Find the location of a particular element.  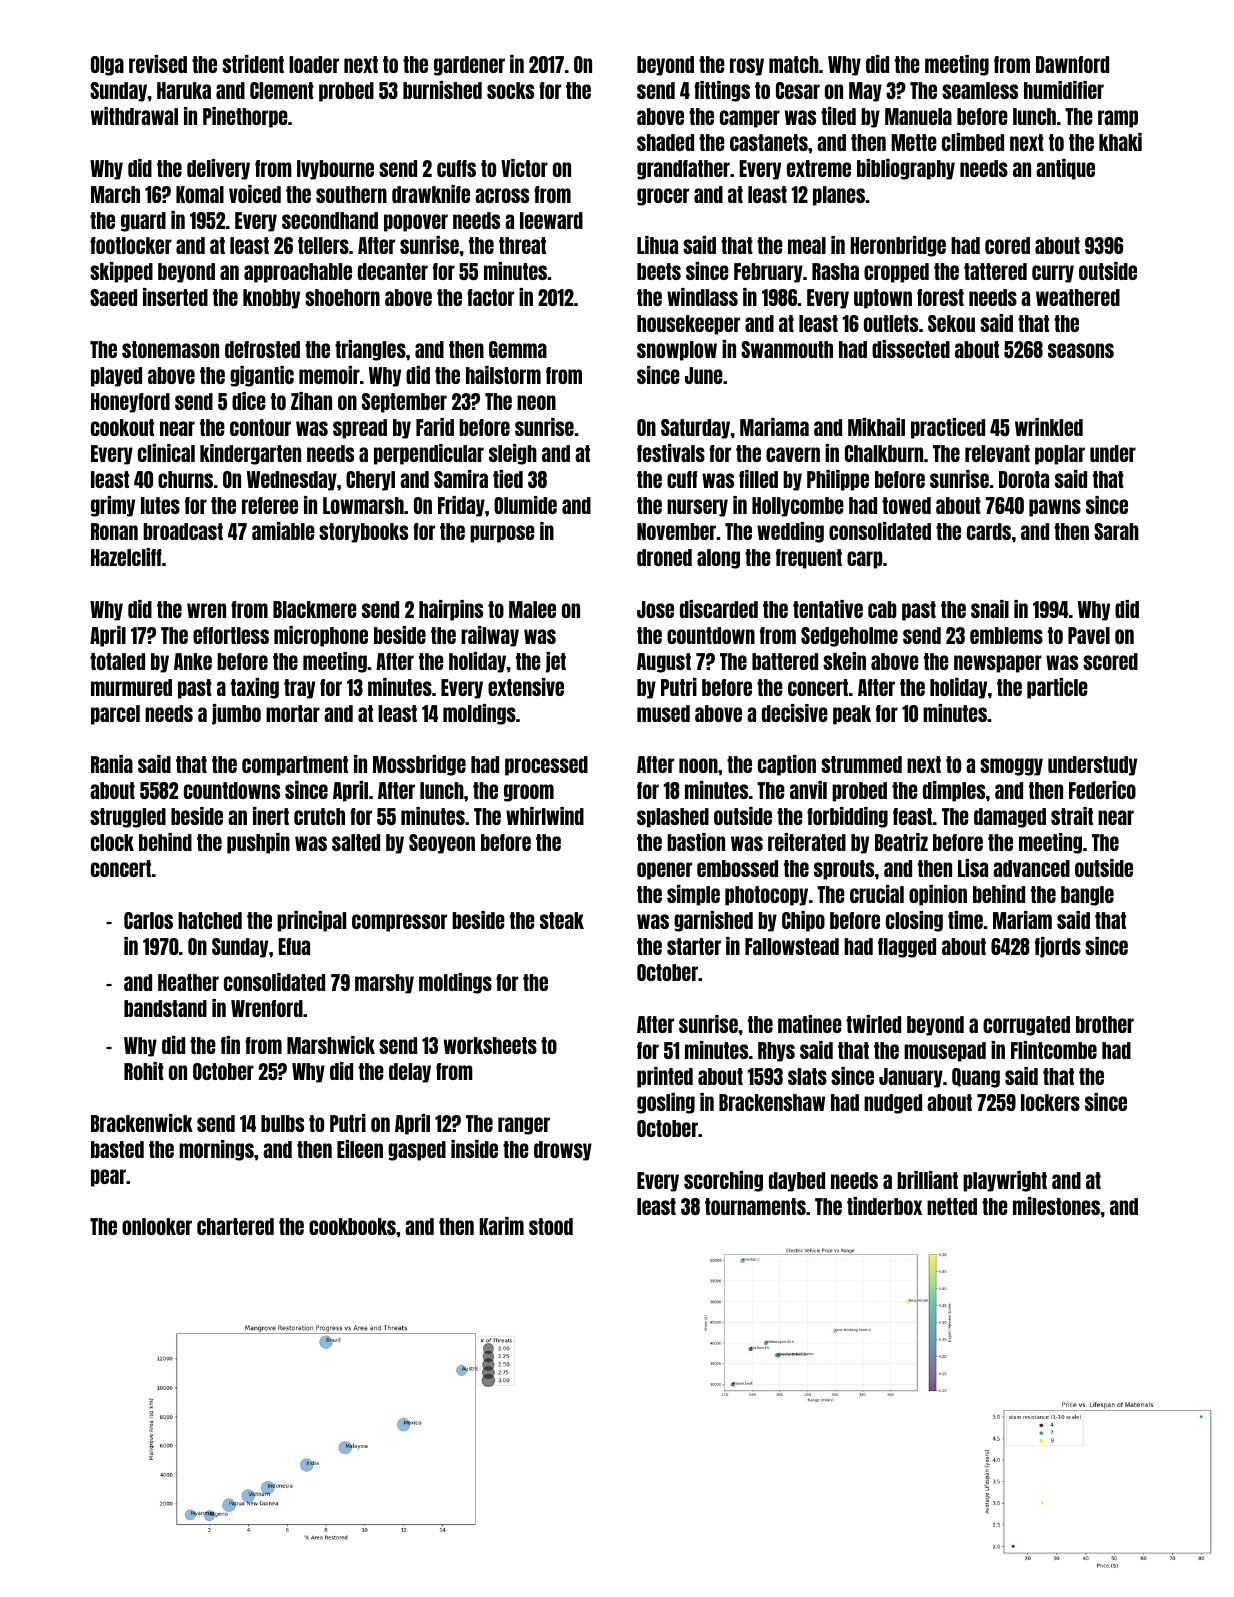

effortless is located at coordinates (231, 635).
